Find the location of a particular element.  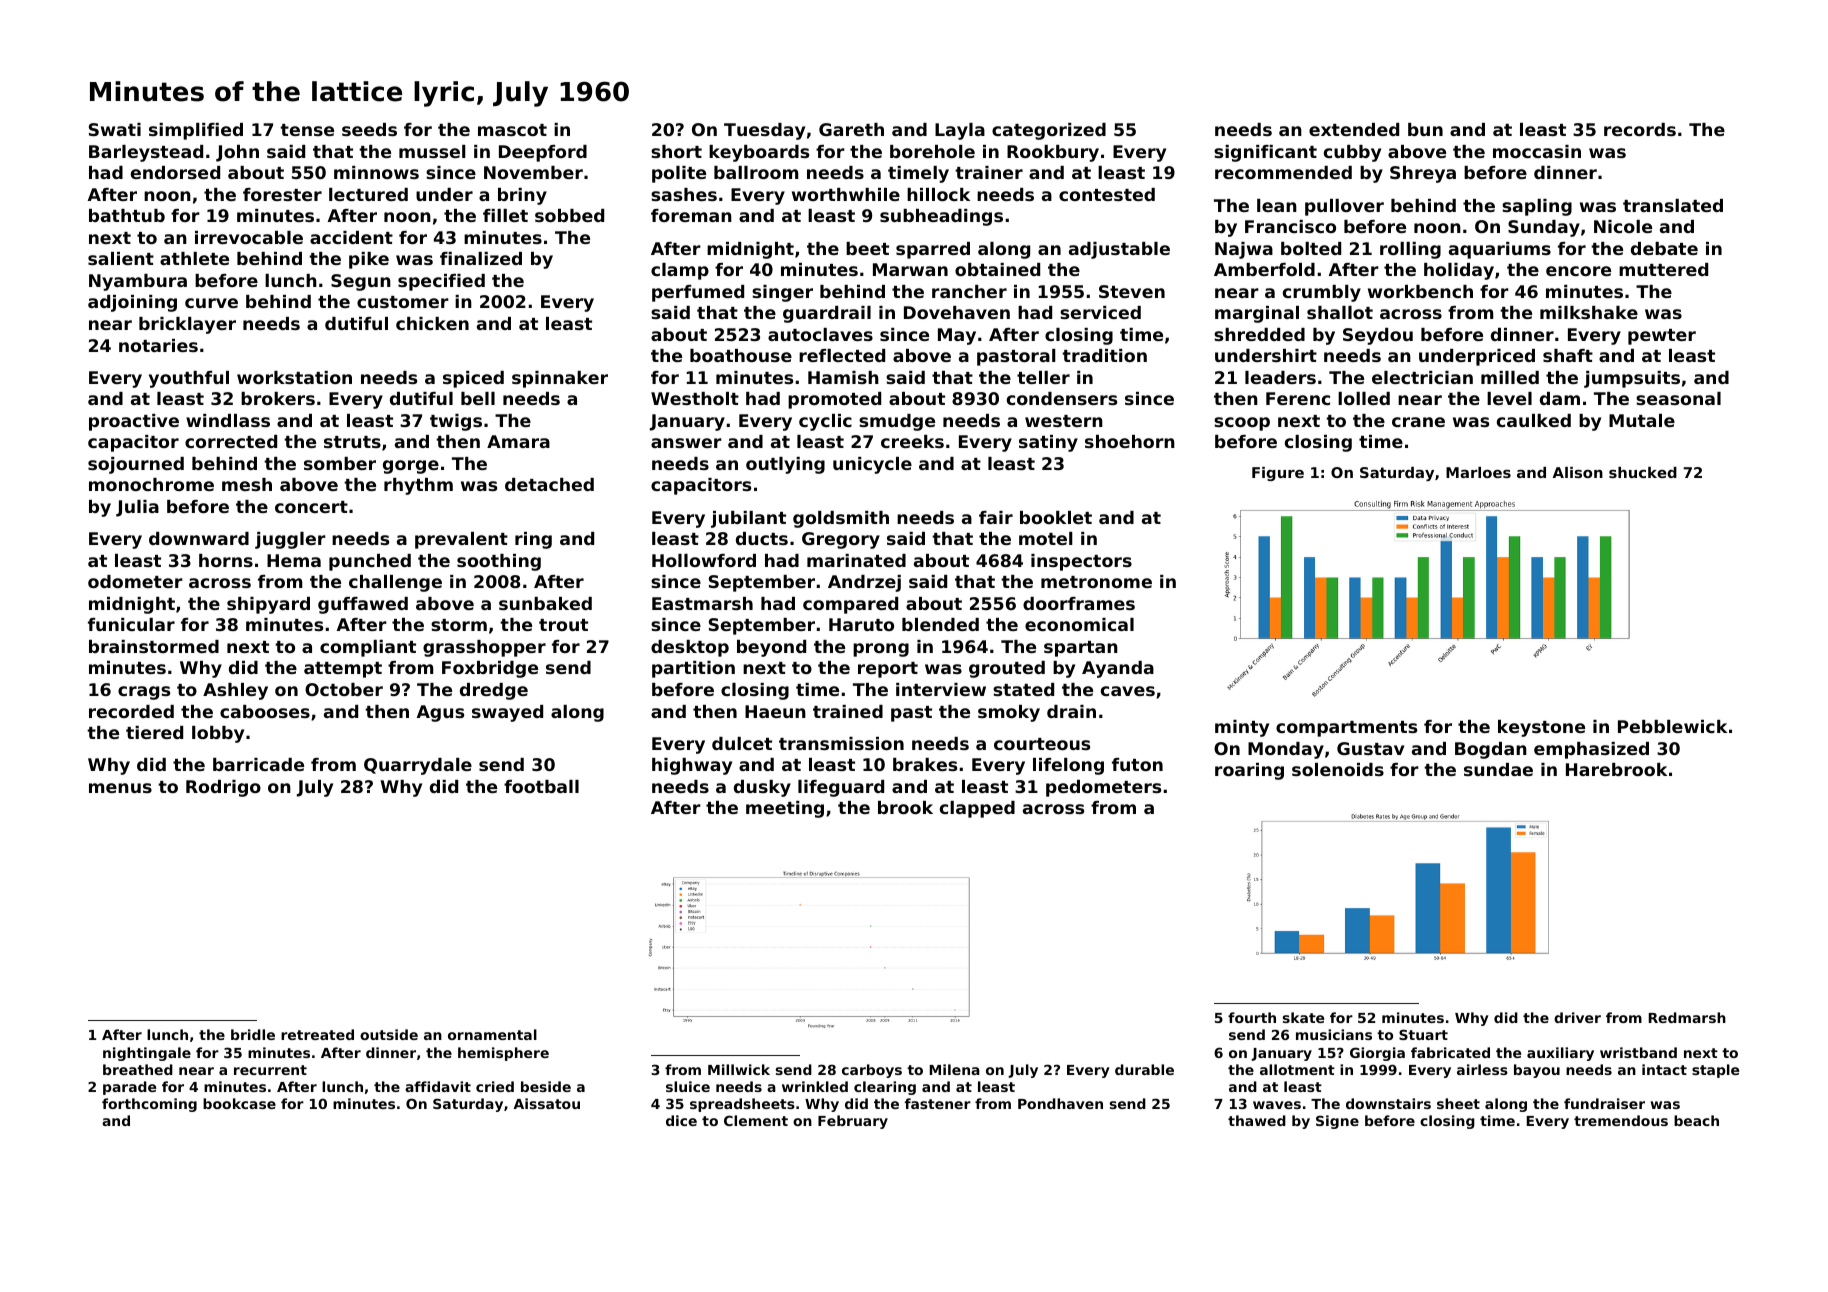

Quarrydale is located at coordinates (418, 766).
